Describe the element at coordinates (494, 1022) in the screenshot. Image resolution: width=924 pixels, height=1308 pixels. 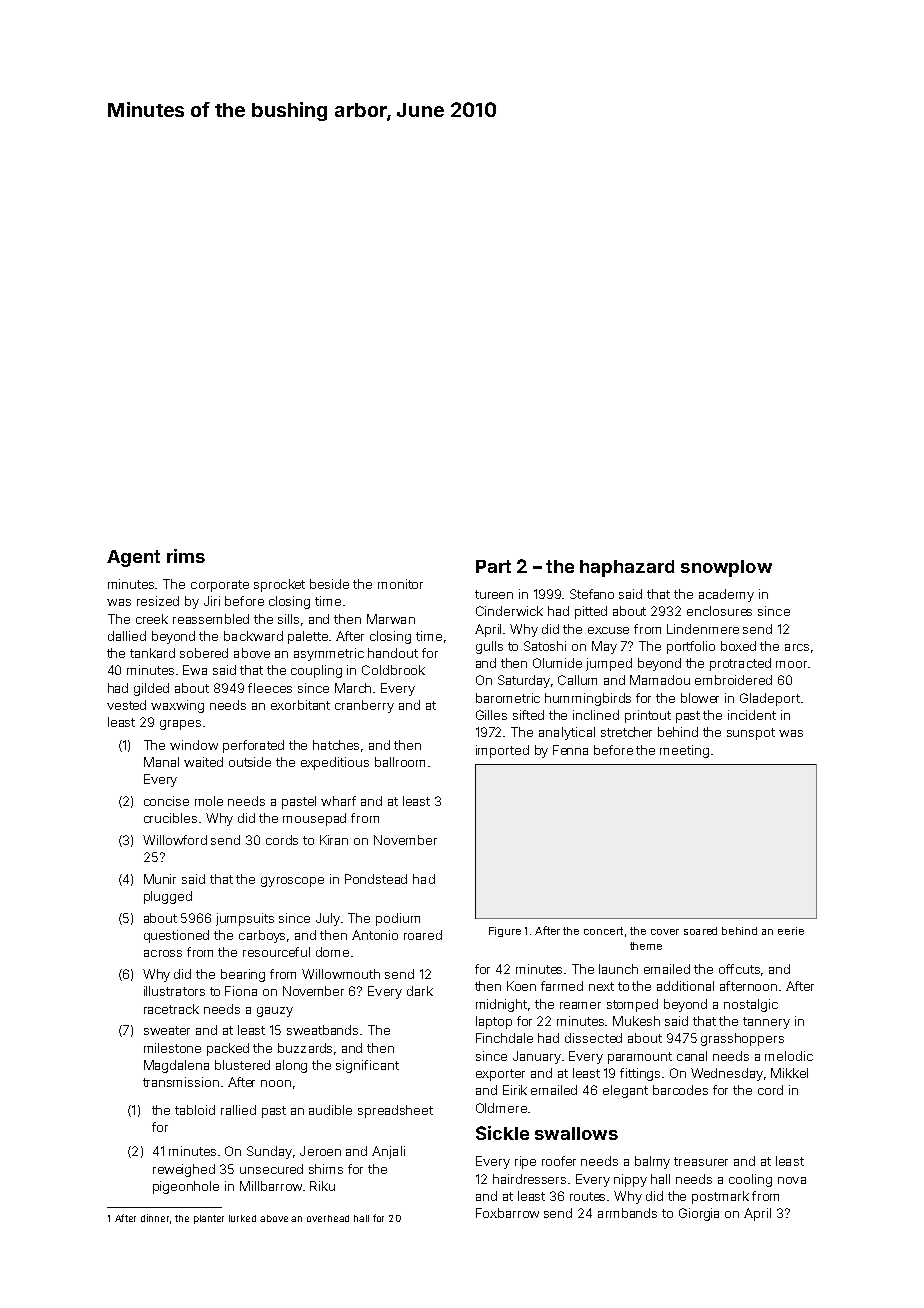
I see `laptop` at that location.
